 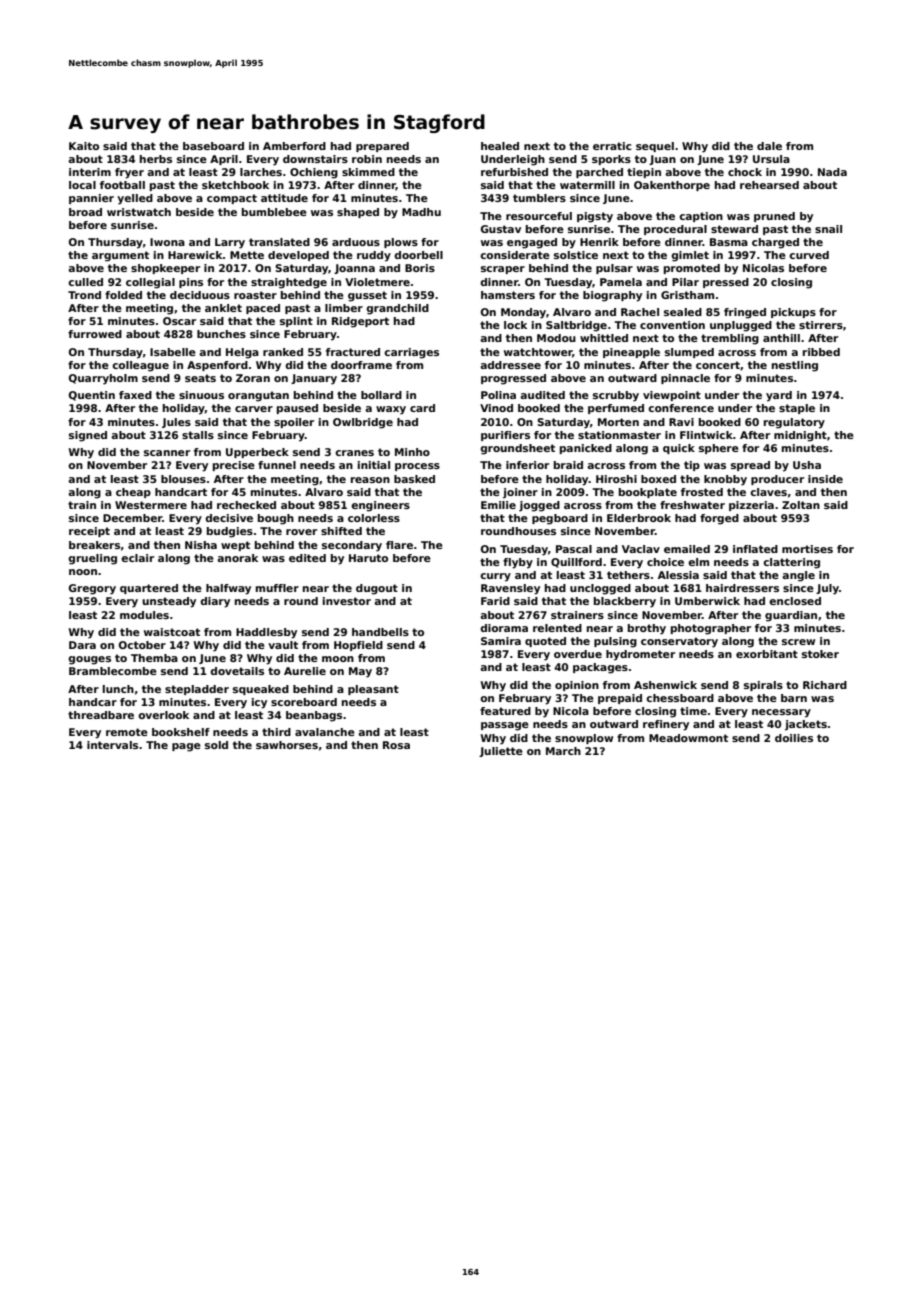 I want to click on diary, so click(x=215, y=602).
